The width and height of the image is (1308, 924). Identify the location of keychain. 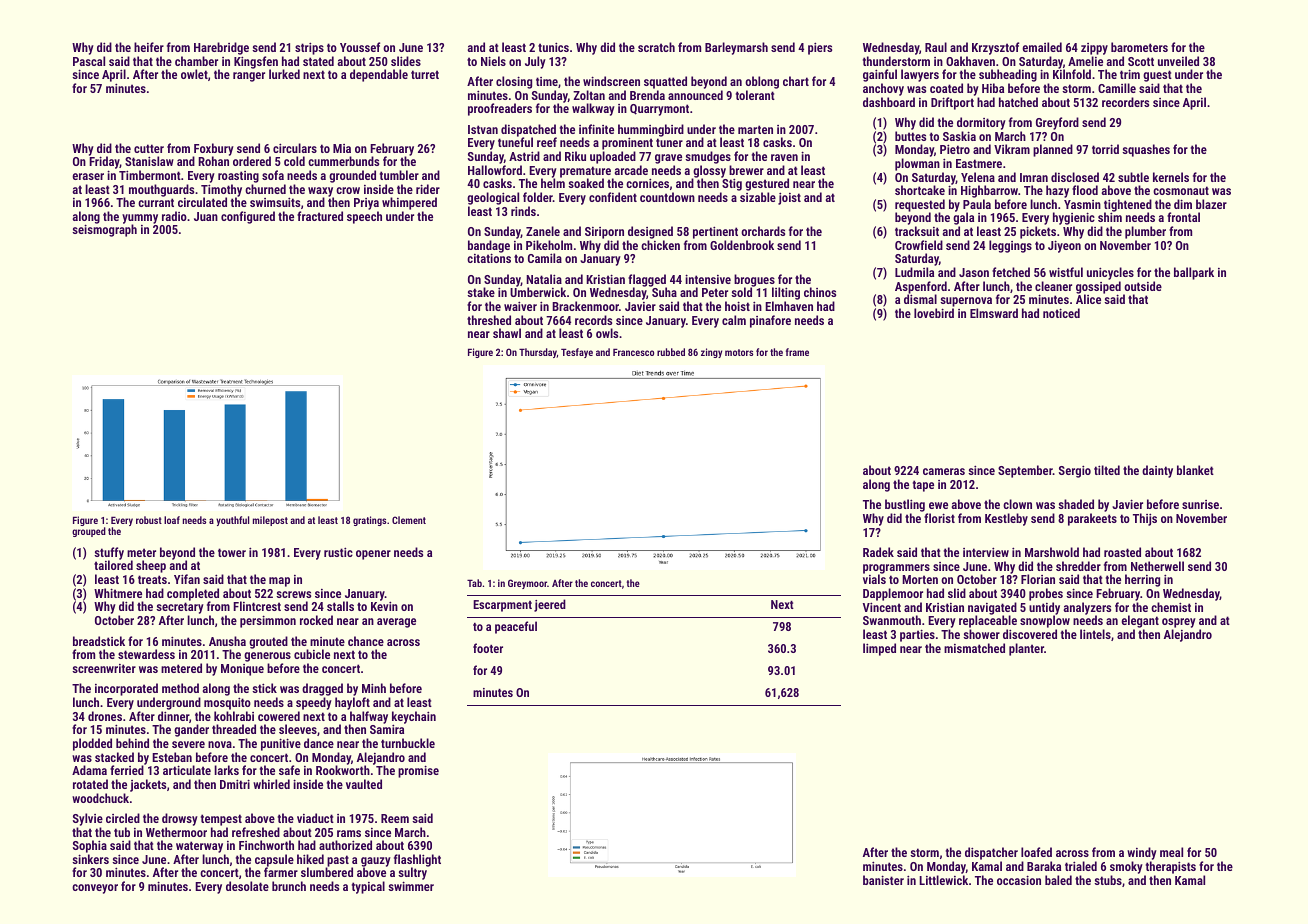
(414, 718).
